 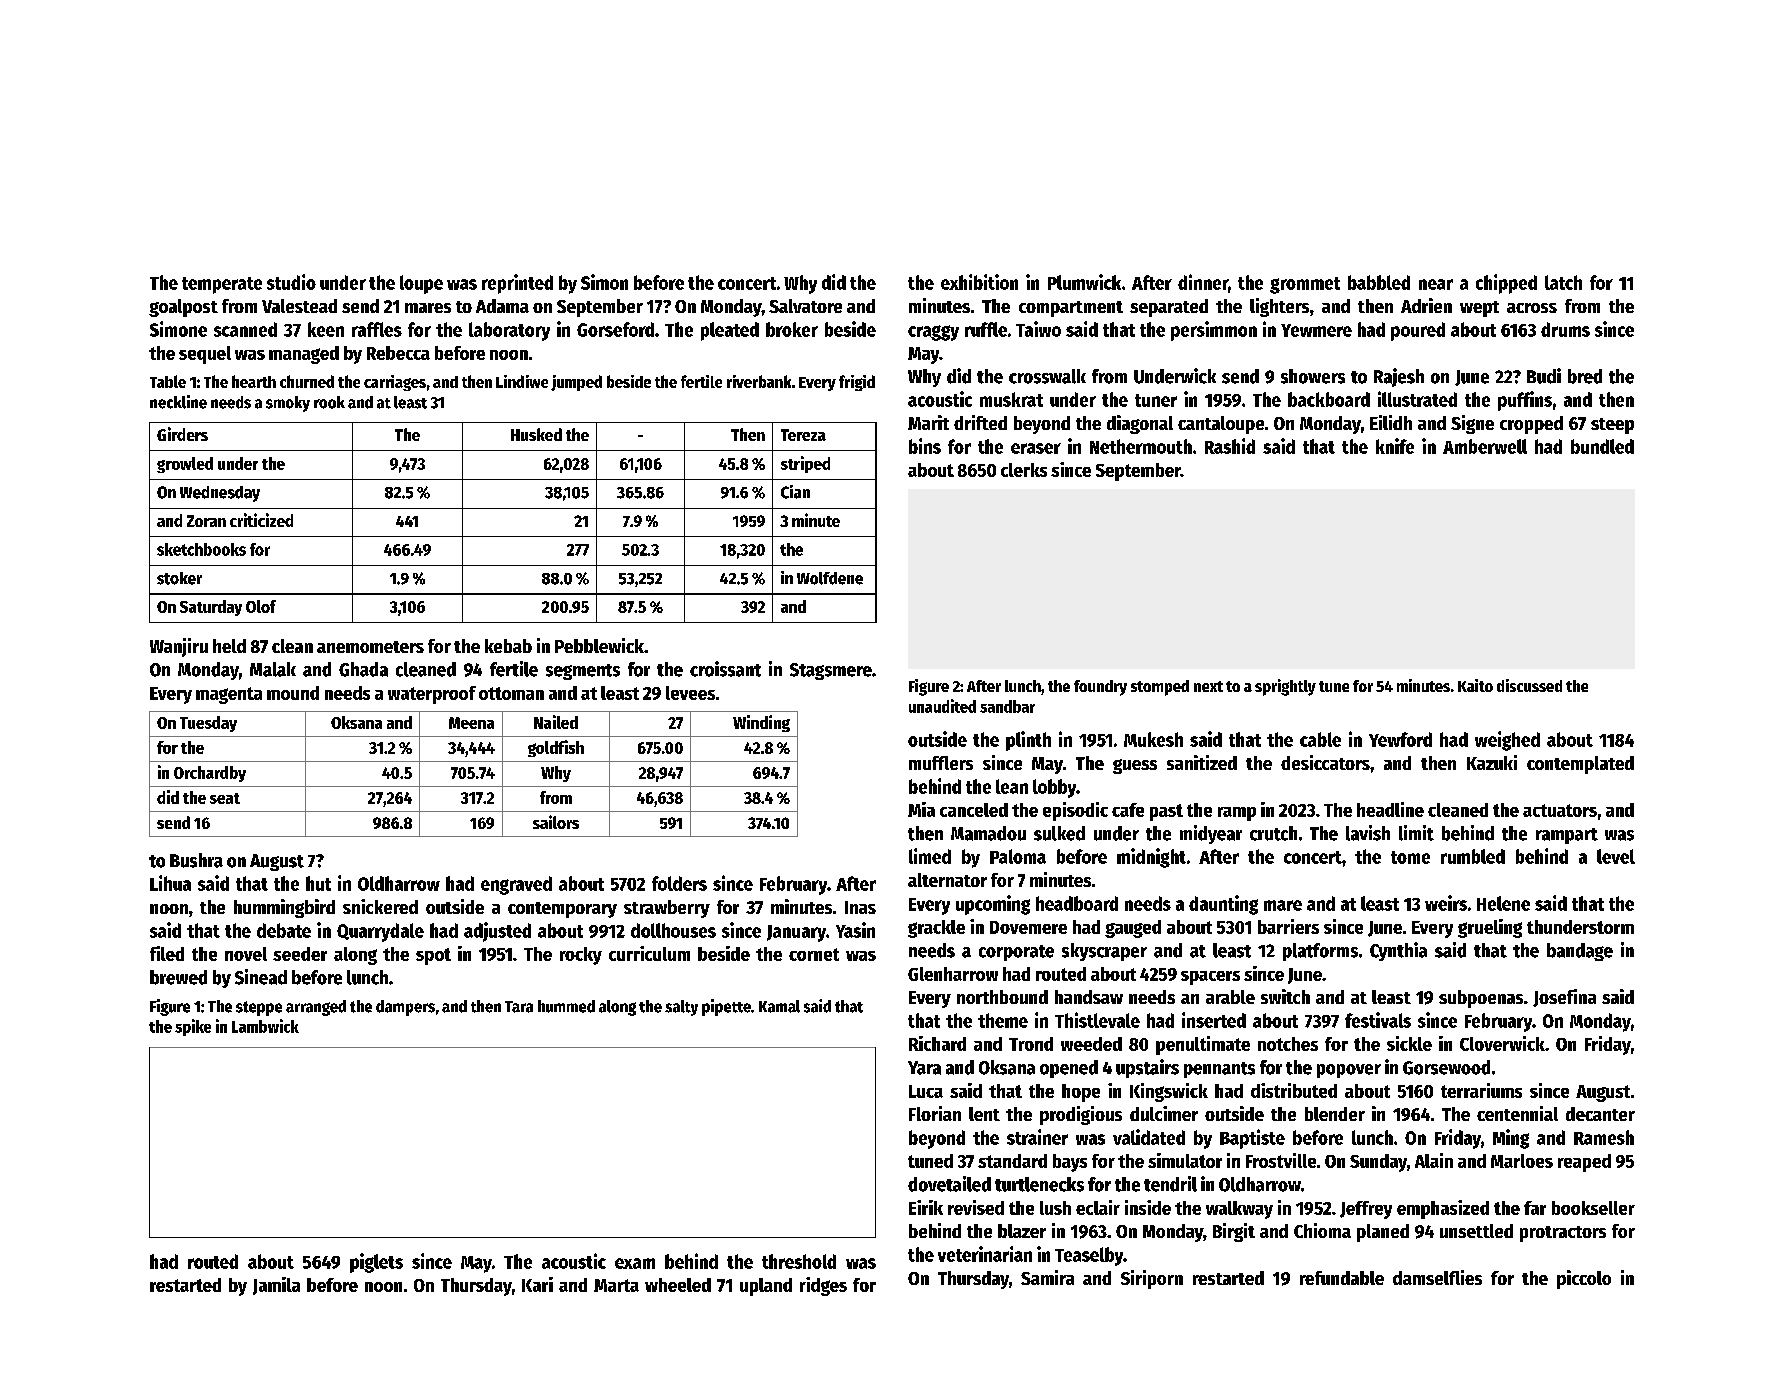 I want to click on Baptiste, so click(x=1252, y=1139).
